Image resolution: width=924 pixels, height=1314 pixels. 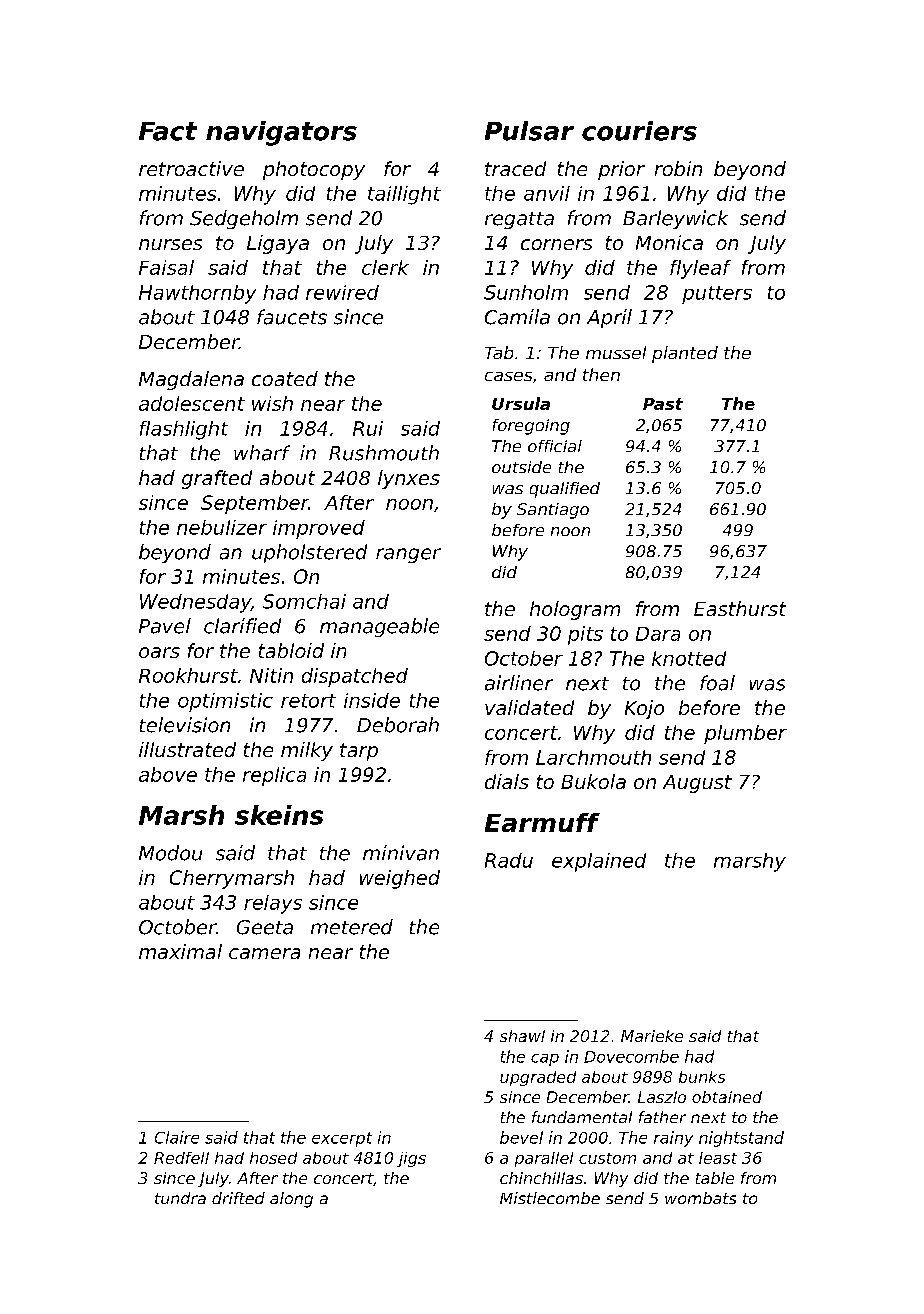 I want to click on excerpt, so click(x=342, y=1139).
